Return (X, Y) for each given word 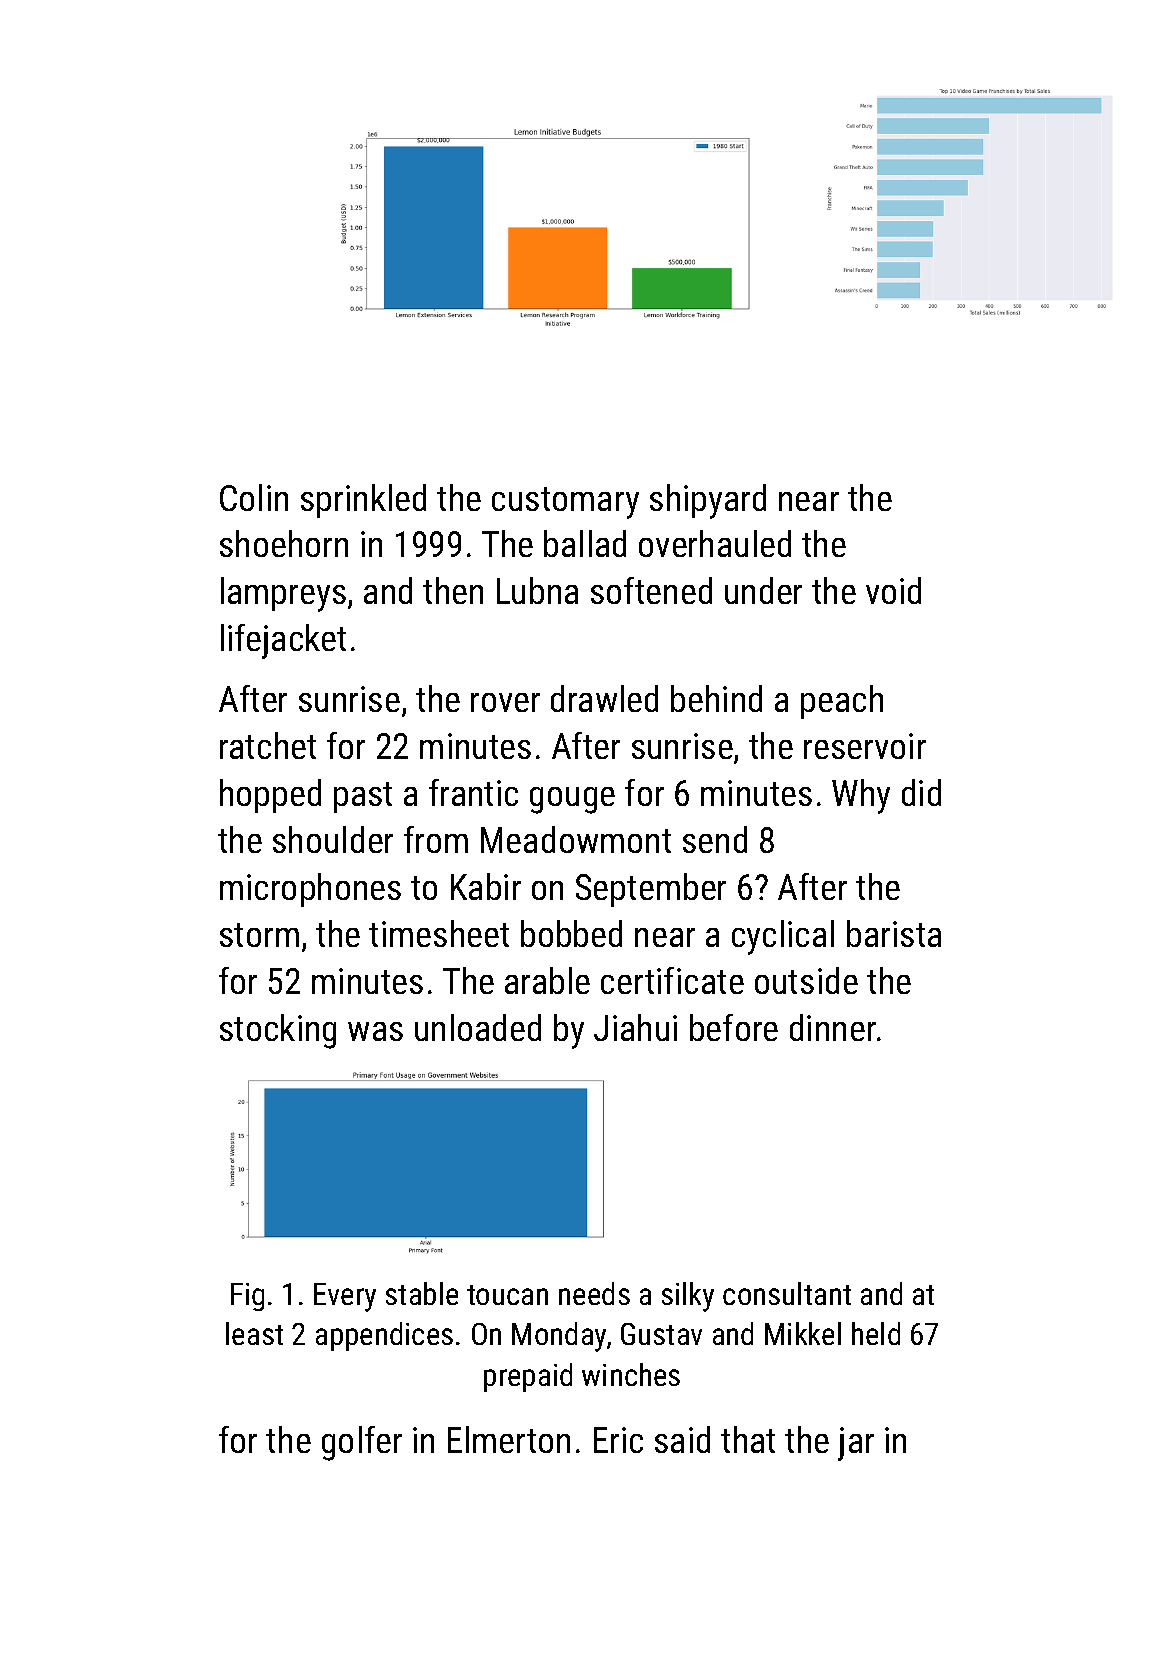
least (254, 1333)
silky (688, 1297)
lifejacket (283, 641)
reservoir (865, 746)
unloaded (478, 1027)
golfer (362, 1443)
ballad (585, 543)
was (375, 1031)
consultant (787, 1293)
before (734, 1027)
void (893, 590)
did (921, 792)
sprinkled (363, 501)
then (453, 590)
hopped (270, 796)
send (715, 839)
